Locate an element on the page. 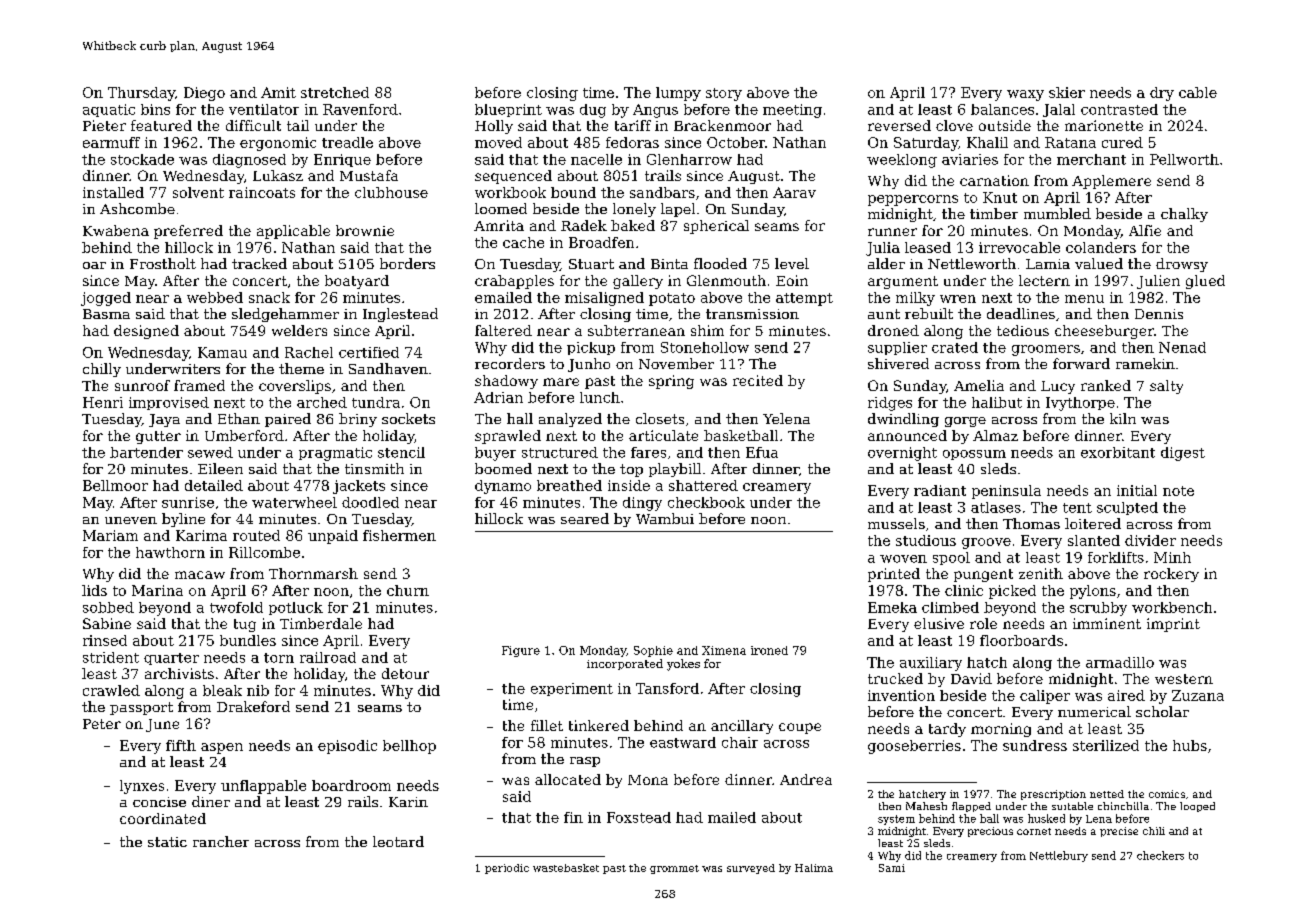  framed is located at coordinates (199, 385).
